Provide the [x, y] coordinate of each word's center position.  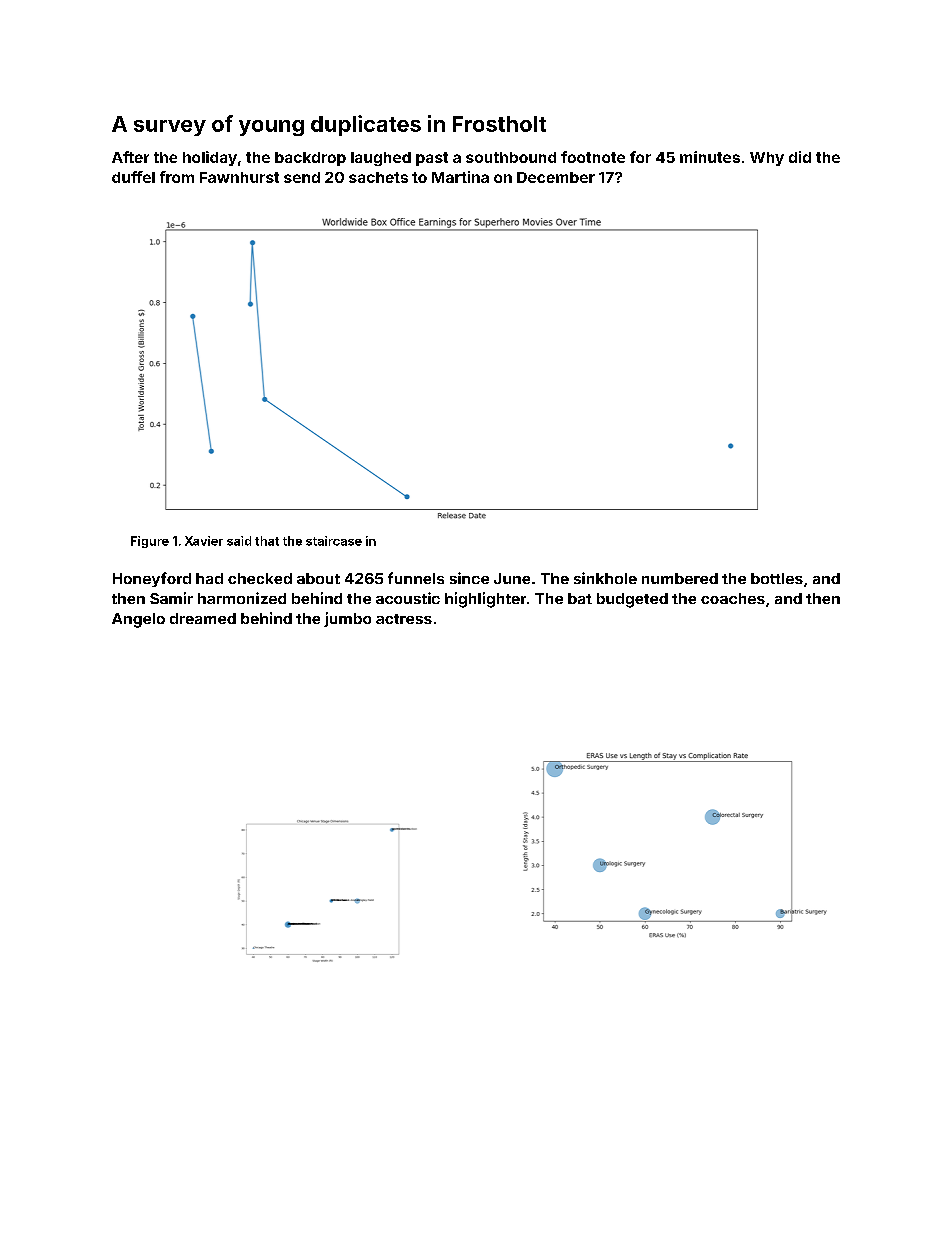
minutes [710, 157]
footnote [593, 157]
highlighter [485, 600]
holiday [210, 158]
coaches [733, 598]
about [318, 578]
